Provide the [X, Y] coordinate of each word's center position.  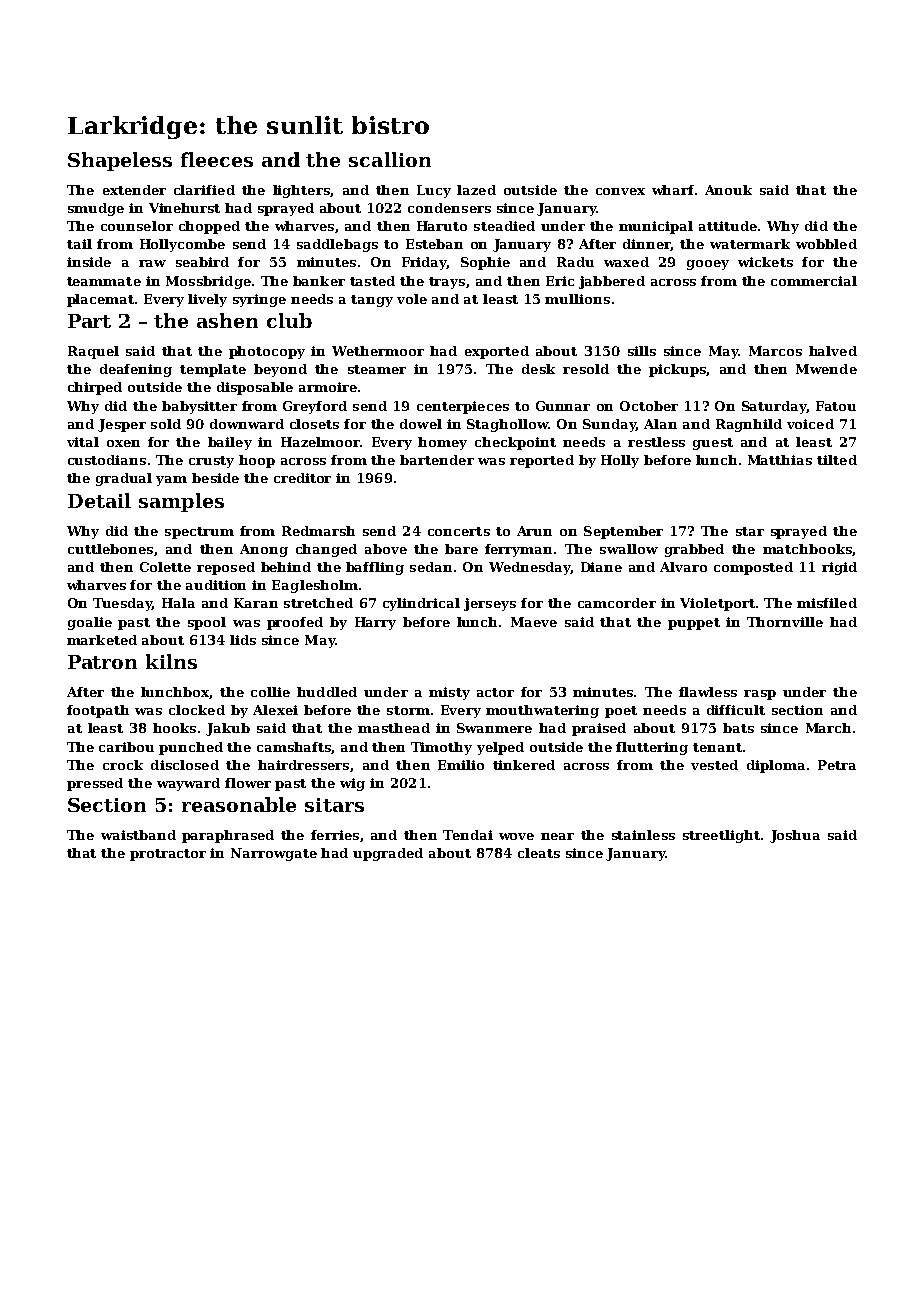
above [386, 549]
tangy [372, 301]
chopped [209, 227]
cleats [539, 853]
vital [83, 442]
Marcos [775, 351]
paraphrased [228, 836]
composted [753, 568]
